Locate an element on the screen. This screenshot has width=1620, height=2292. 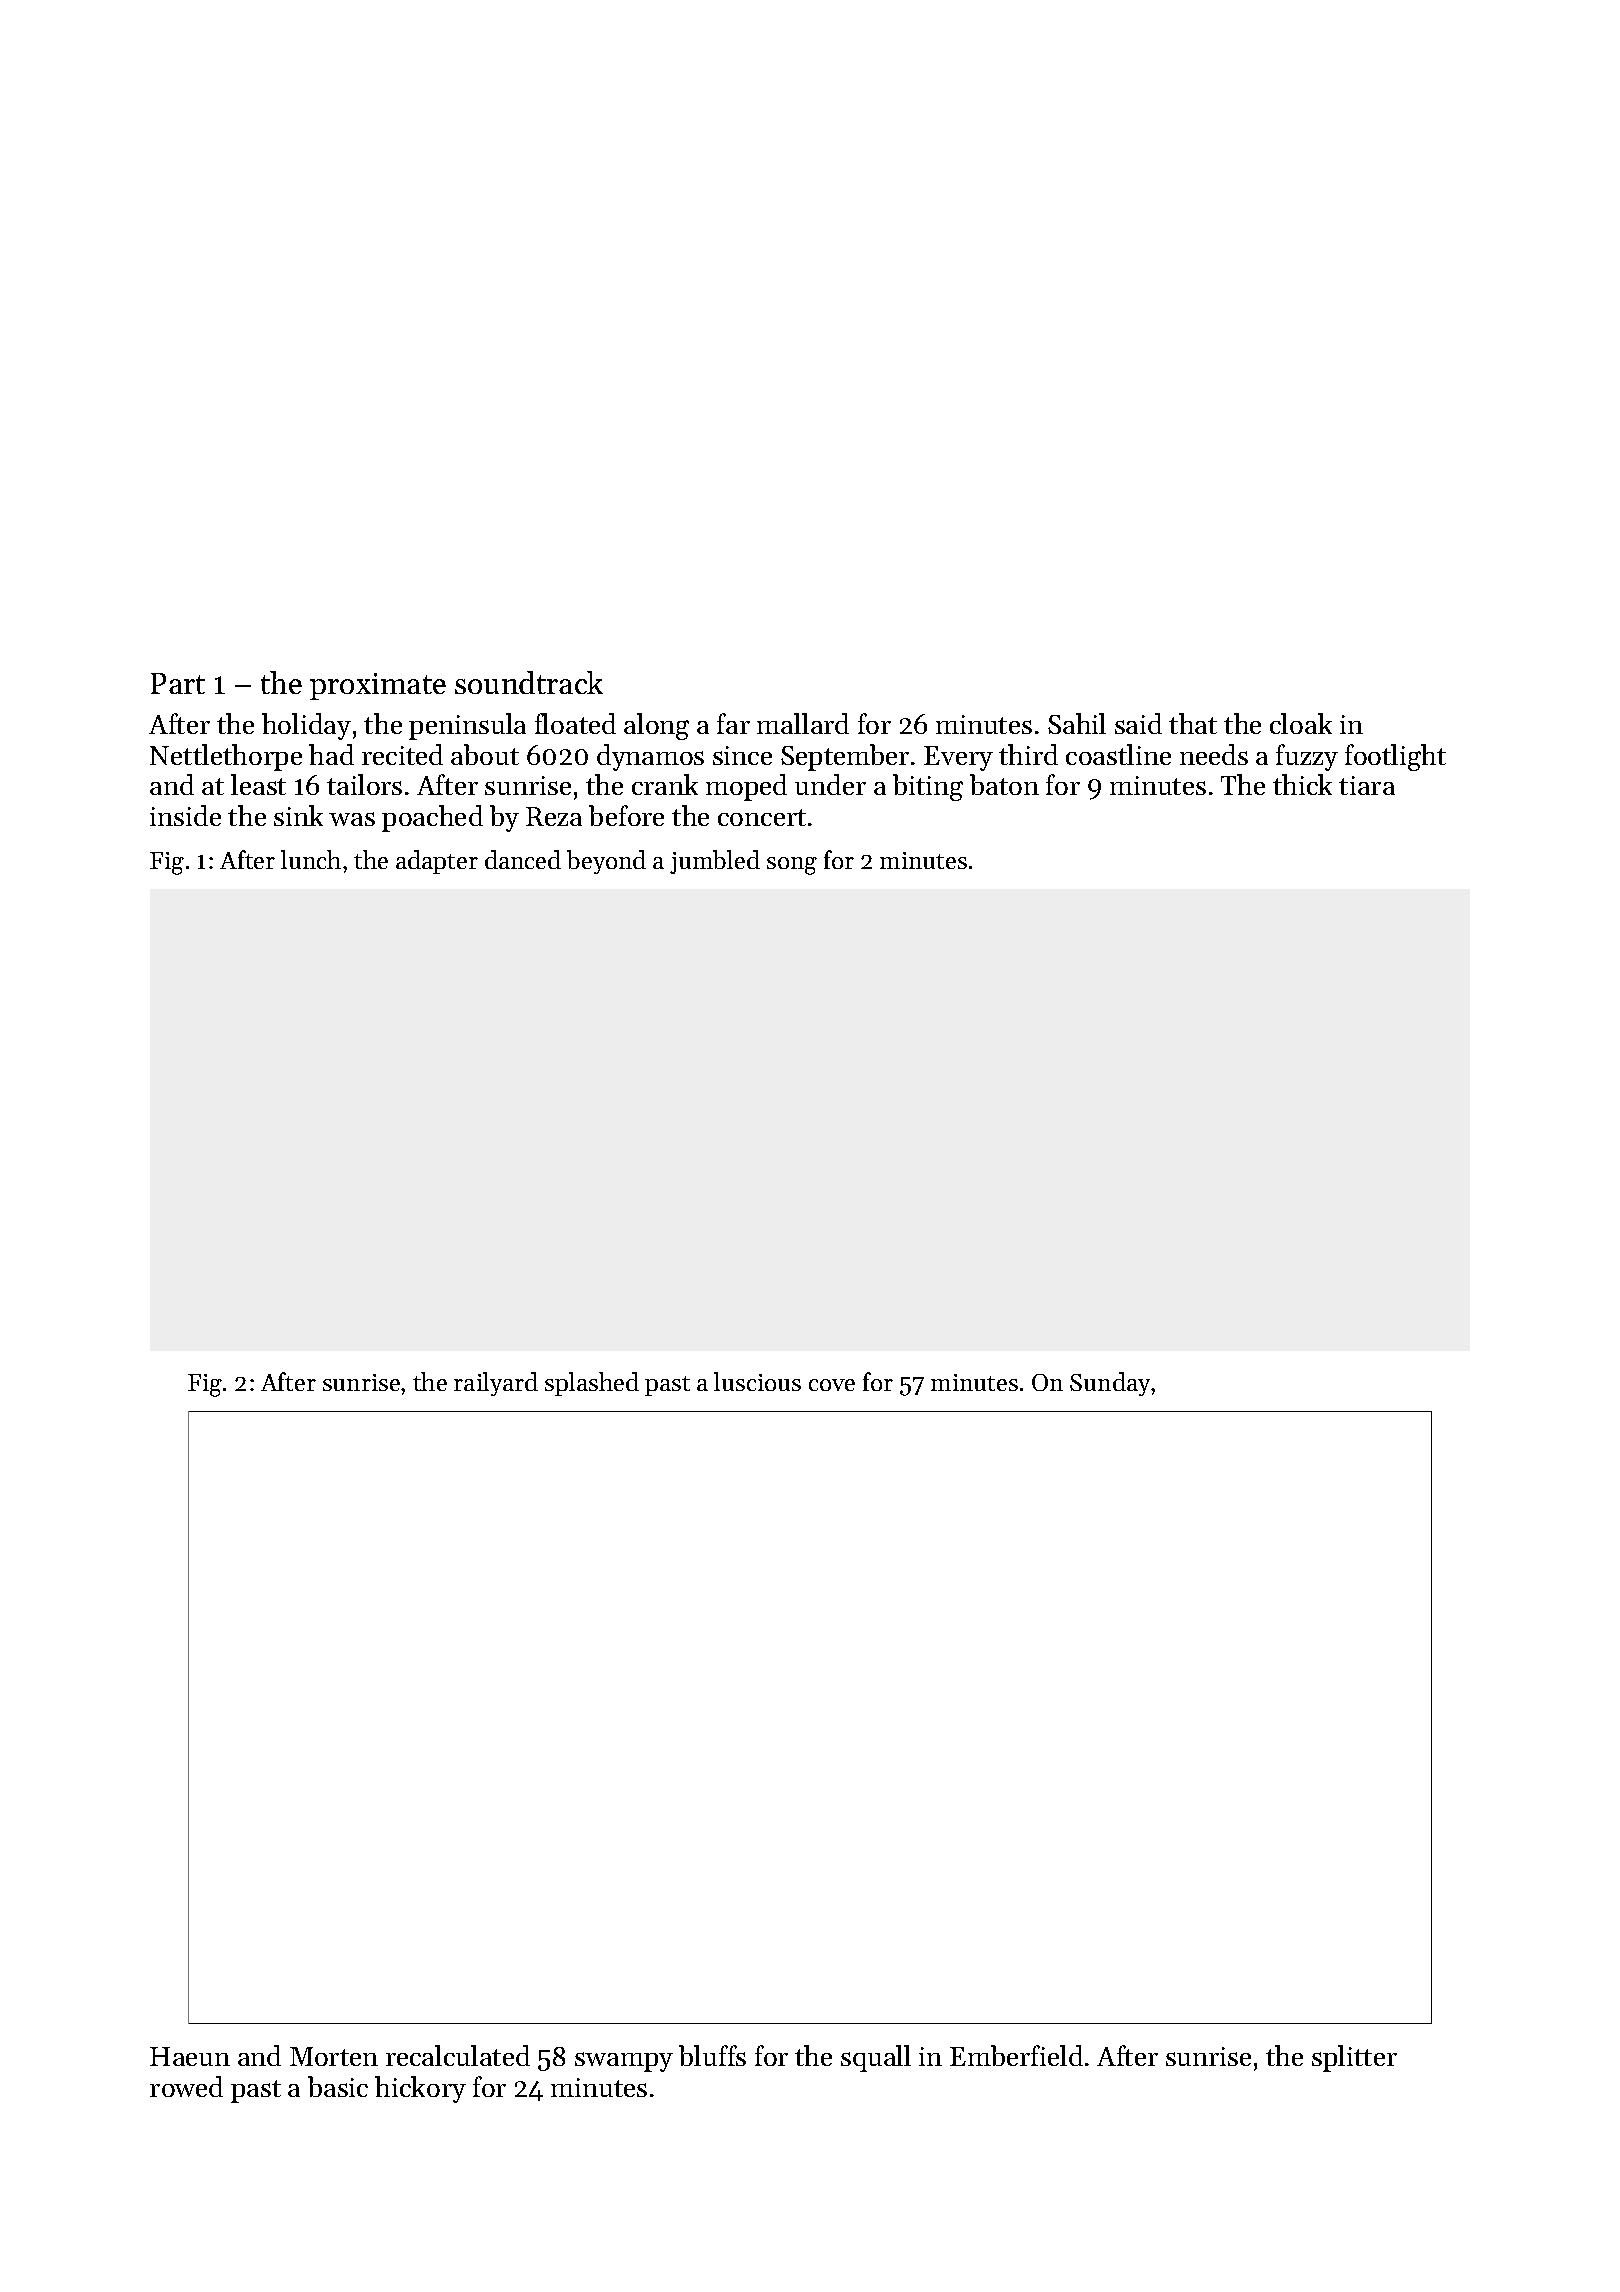
jumbled is located at coordinates (715, 862).
